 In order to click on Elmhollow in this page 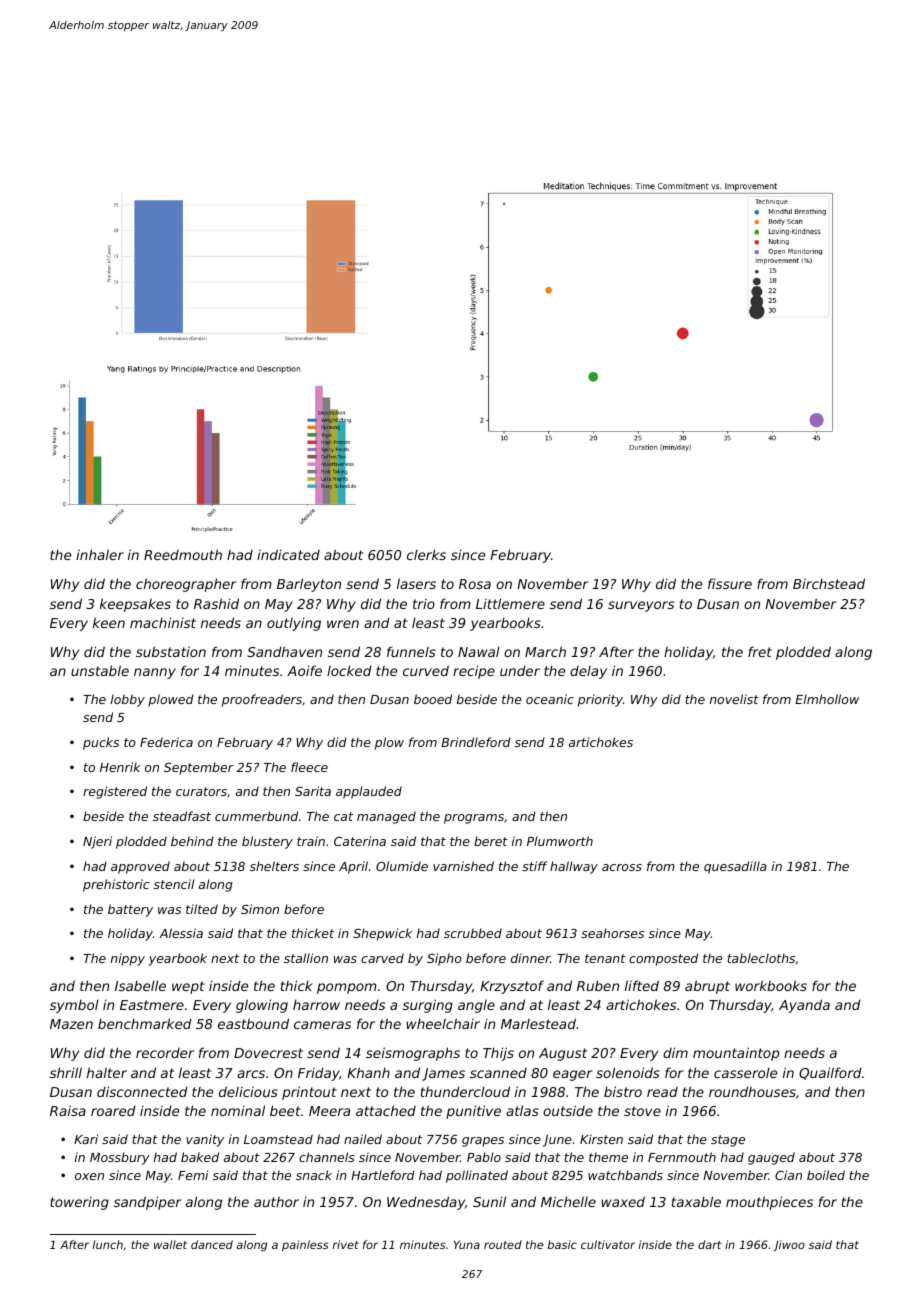, I will do `click(827, 699)`.
